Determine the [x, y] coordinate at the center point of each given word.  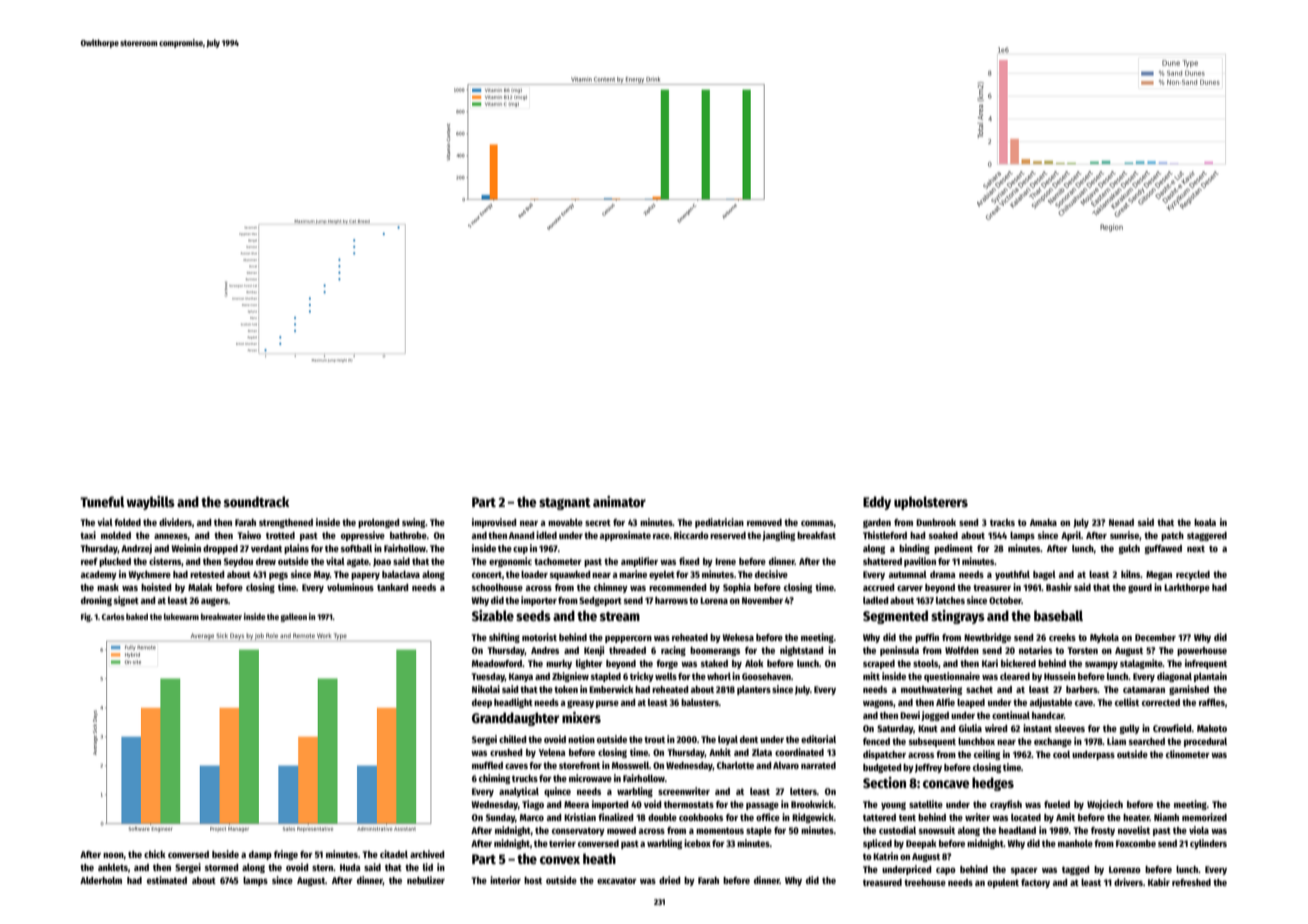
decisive [771, 574]
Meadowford [497, 663]
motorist [539, 637]
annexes [171, 536]
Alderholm [101, 880]
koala [1205, 522]
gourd [1140, 588]
